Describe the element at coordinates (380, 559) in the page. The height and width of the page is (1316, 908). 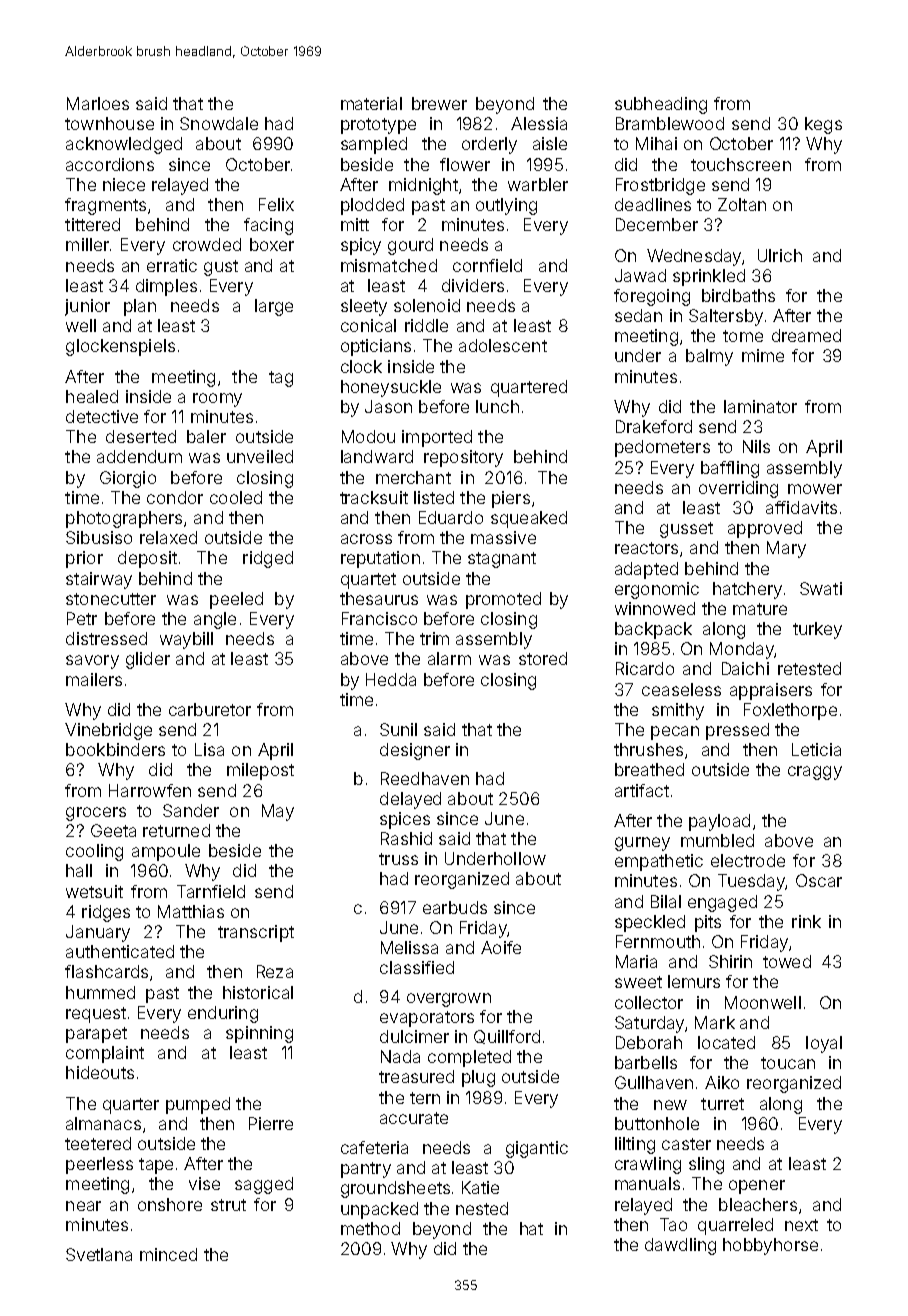
I see `reputation` at that location.
